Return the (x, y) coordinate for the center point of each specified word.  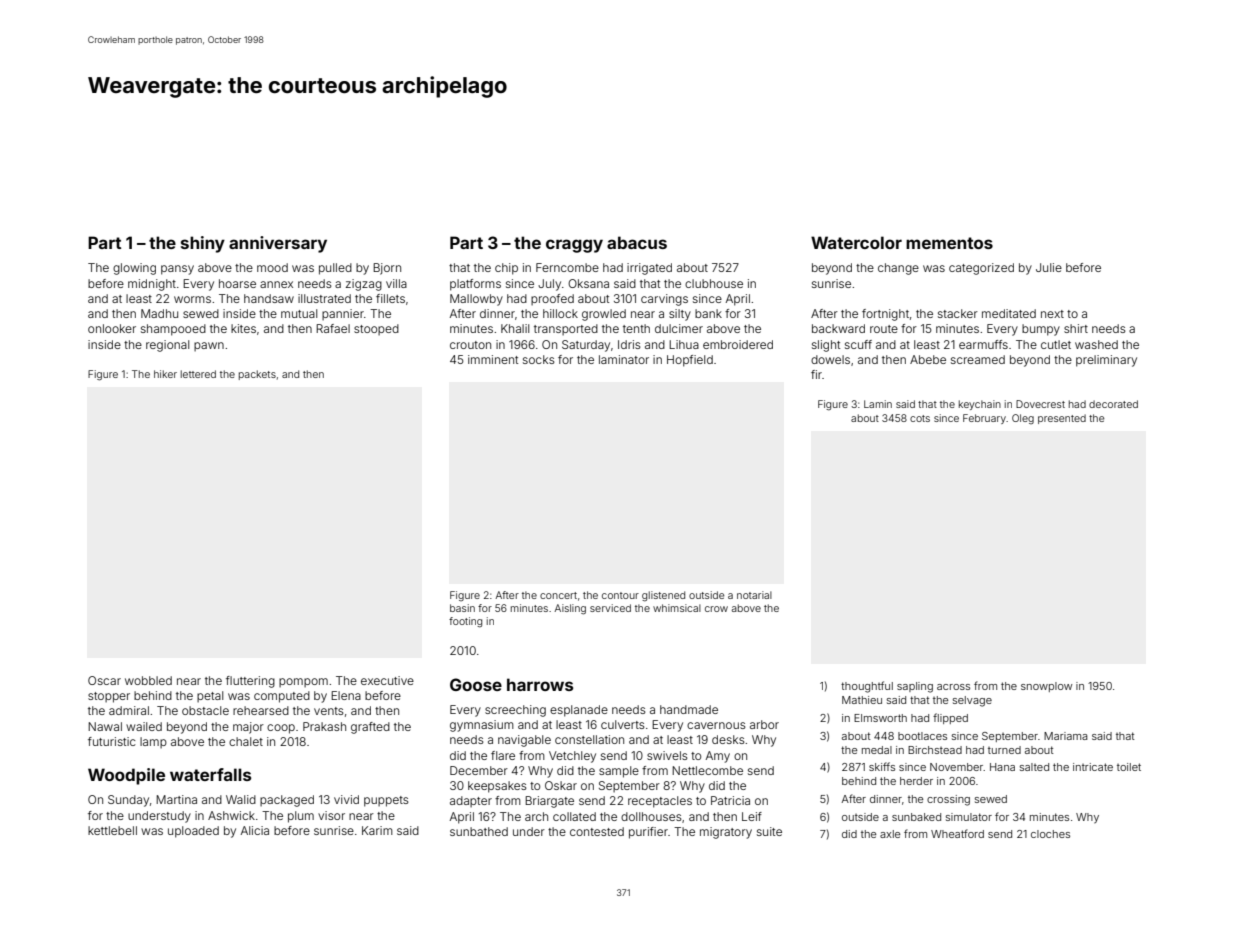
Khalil (515, 328)
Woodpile (126, 776)
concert (558, 595)
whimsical (677, 608)
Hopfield (690, 361)
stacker (958, 313)
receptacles (660, 802)
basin (462, 608)
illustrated (324, 298)
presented (1062, 419)
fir (816, 374)
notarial (754, 595)
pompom (303, 682)
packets (257, 375)
